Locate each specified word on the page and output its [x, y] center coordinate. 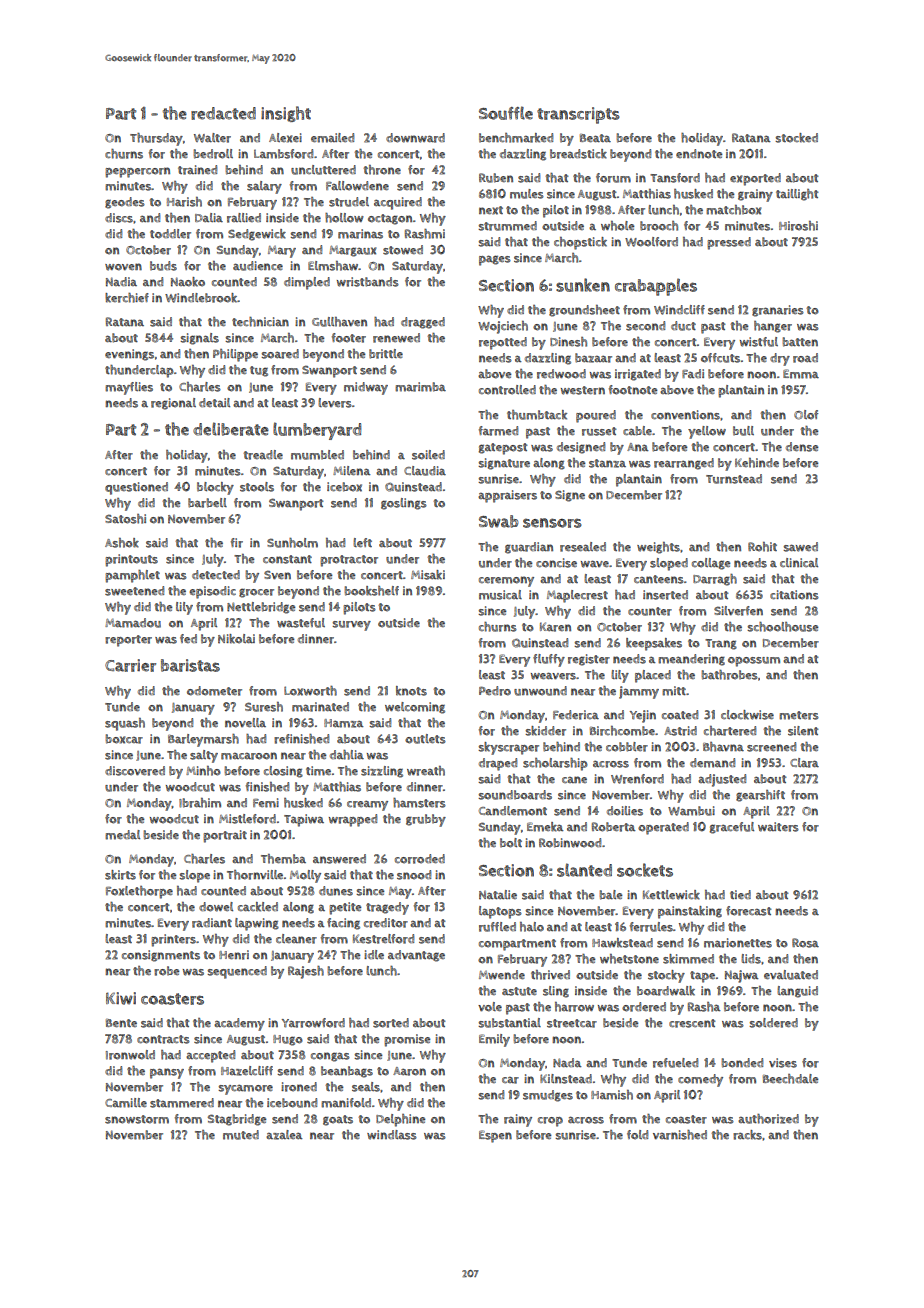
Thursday [156, 139]
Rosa [805, 943]
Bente [121, 1023]
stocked [796, 138]
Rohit [762, 547]
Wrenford [637, 779]
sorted [391, 1023]
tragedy [387, 908]
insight [286, 114]
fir [237, 543]
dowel [216, 907]
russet [599, 431]
